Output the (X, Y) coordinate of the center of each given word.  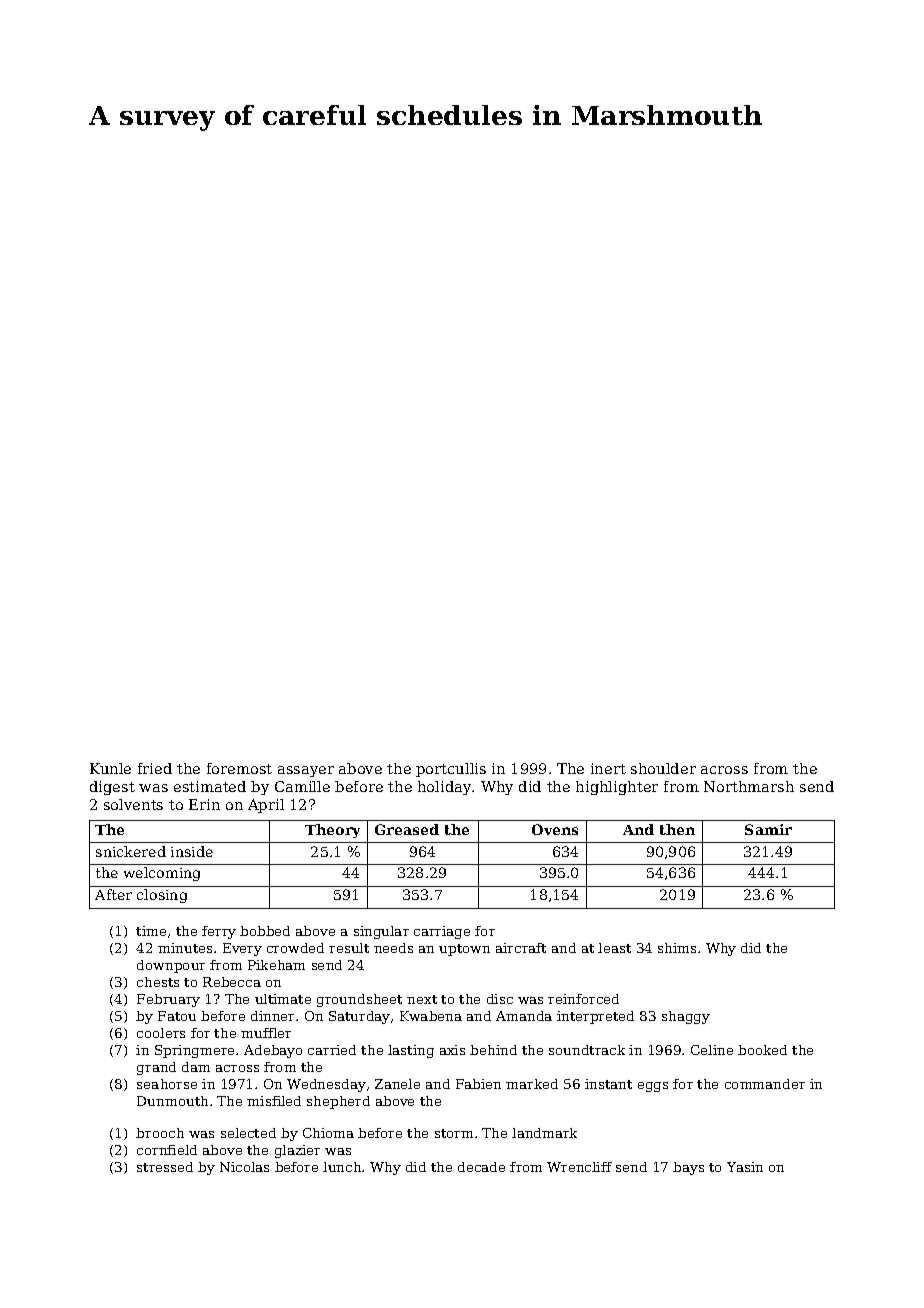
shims (677, 948)
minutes (185, 948)
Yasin (745, 1167)
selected (248, 1133)
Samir (768, 829)
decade (481, 1167)
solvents (133, 804)
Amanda (524, 1016)
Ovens (555, 829)
